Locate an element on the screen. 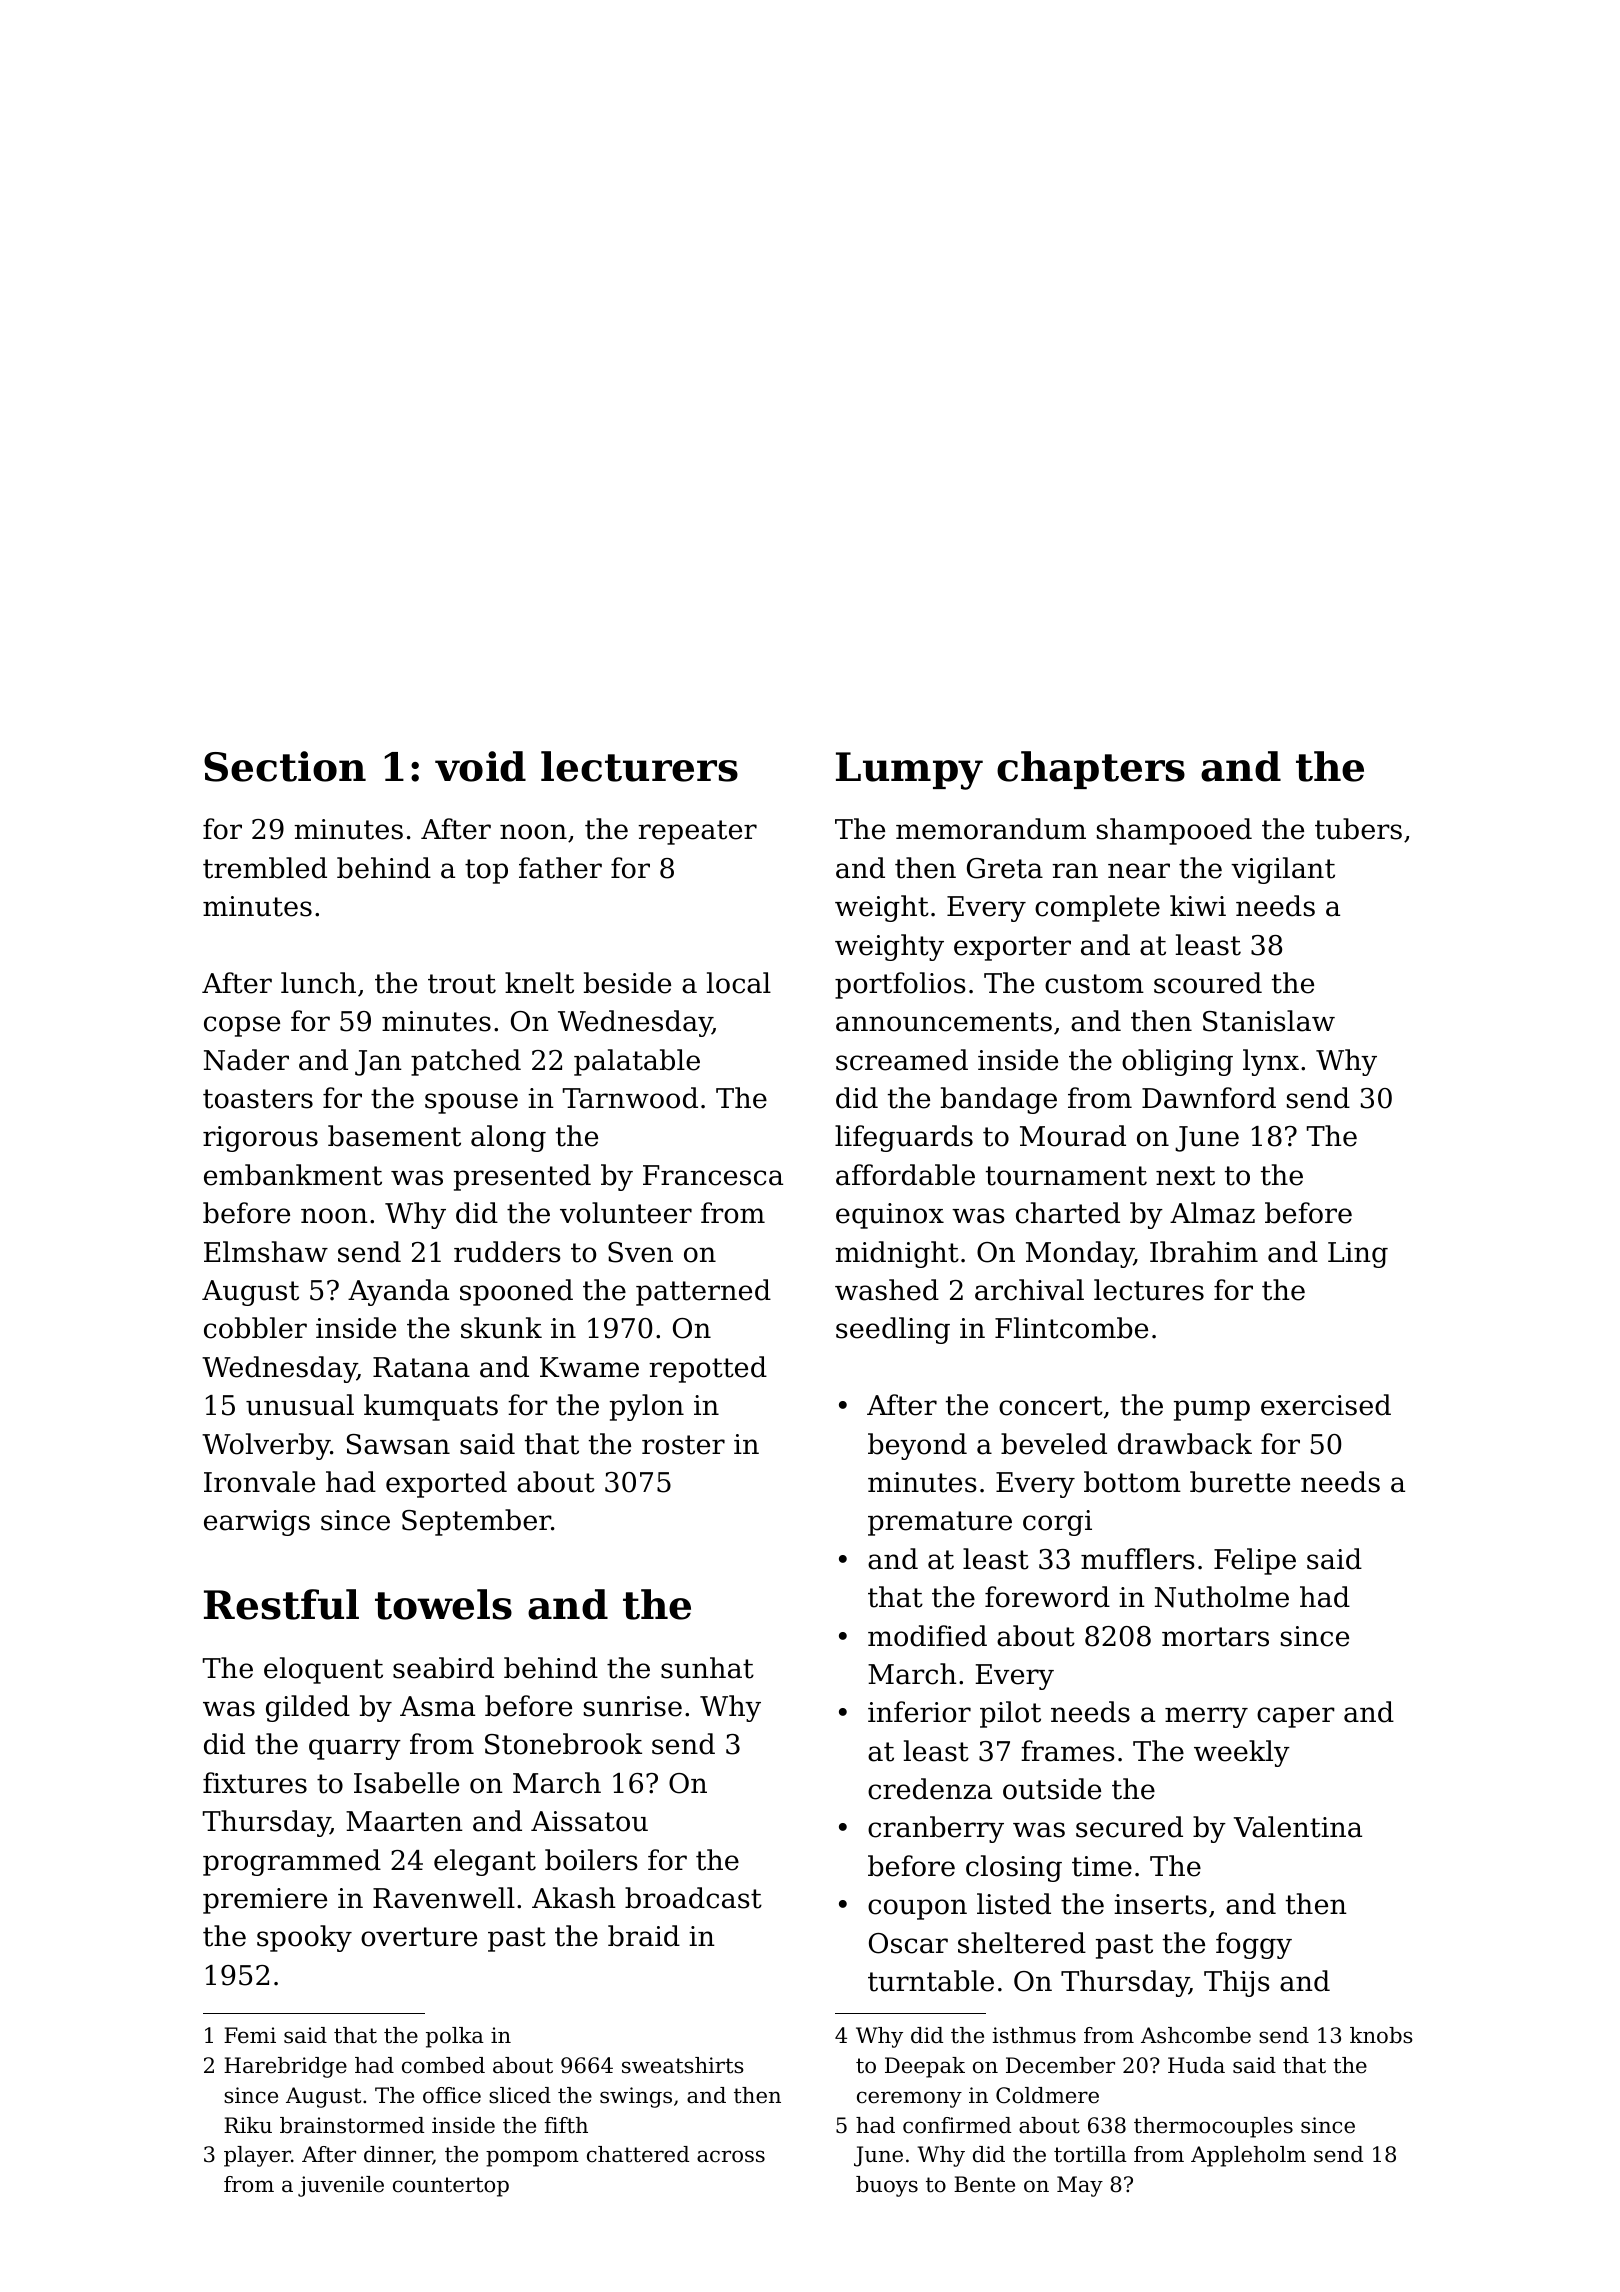 The height and width of the screenshot is (2292, 1620). trout is located at coordinates (462, 984).
